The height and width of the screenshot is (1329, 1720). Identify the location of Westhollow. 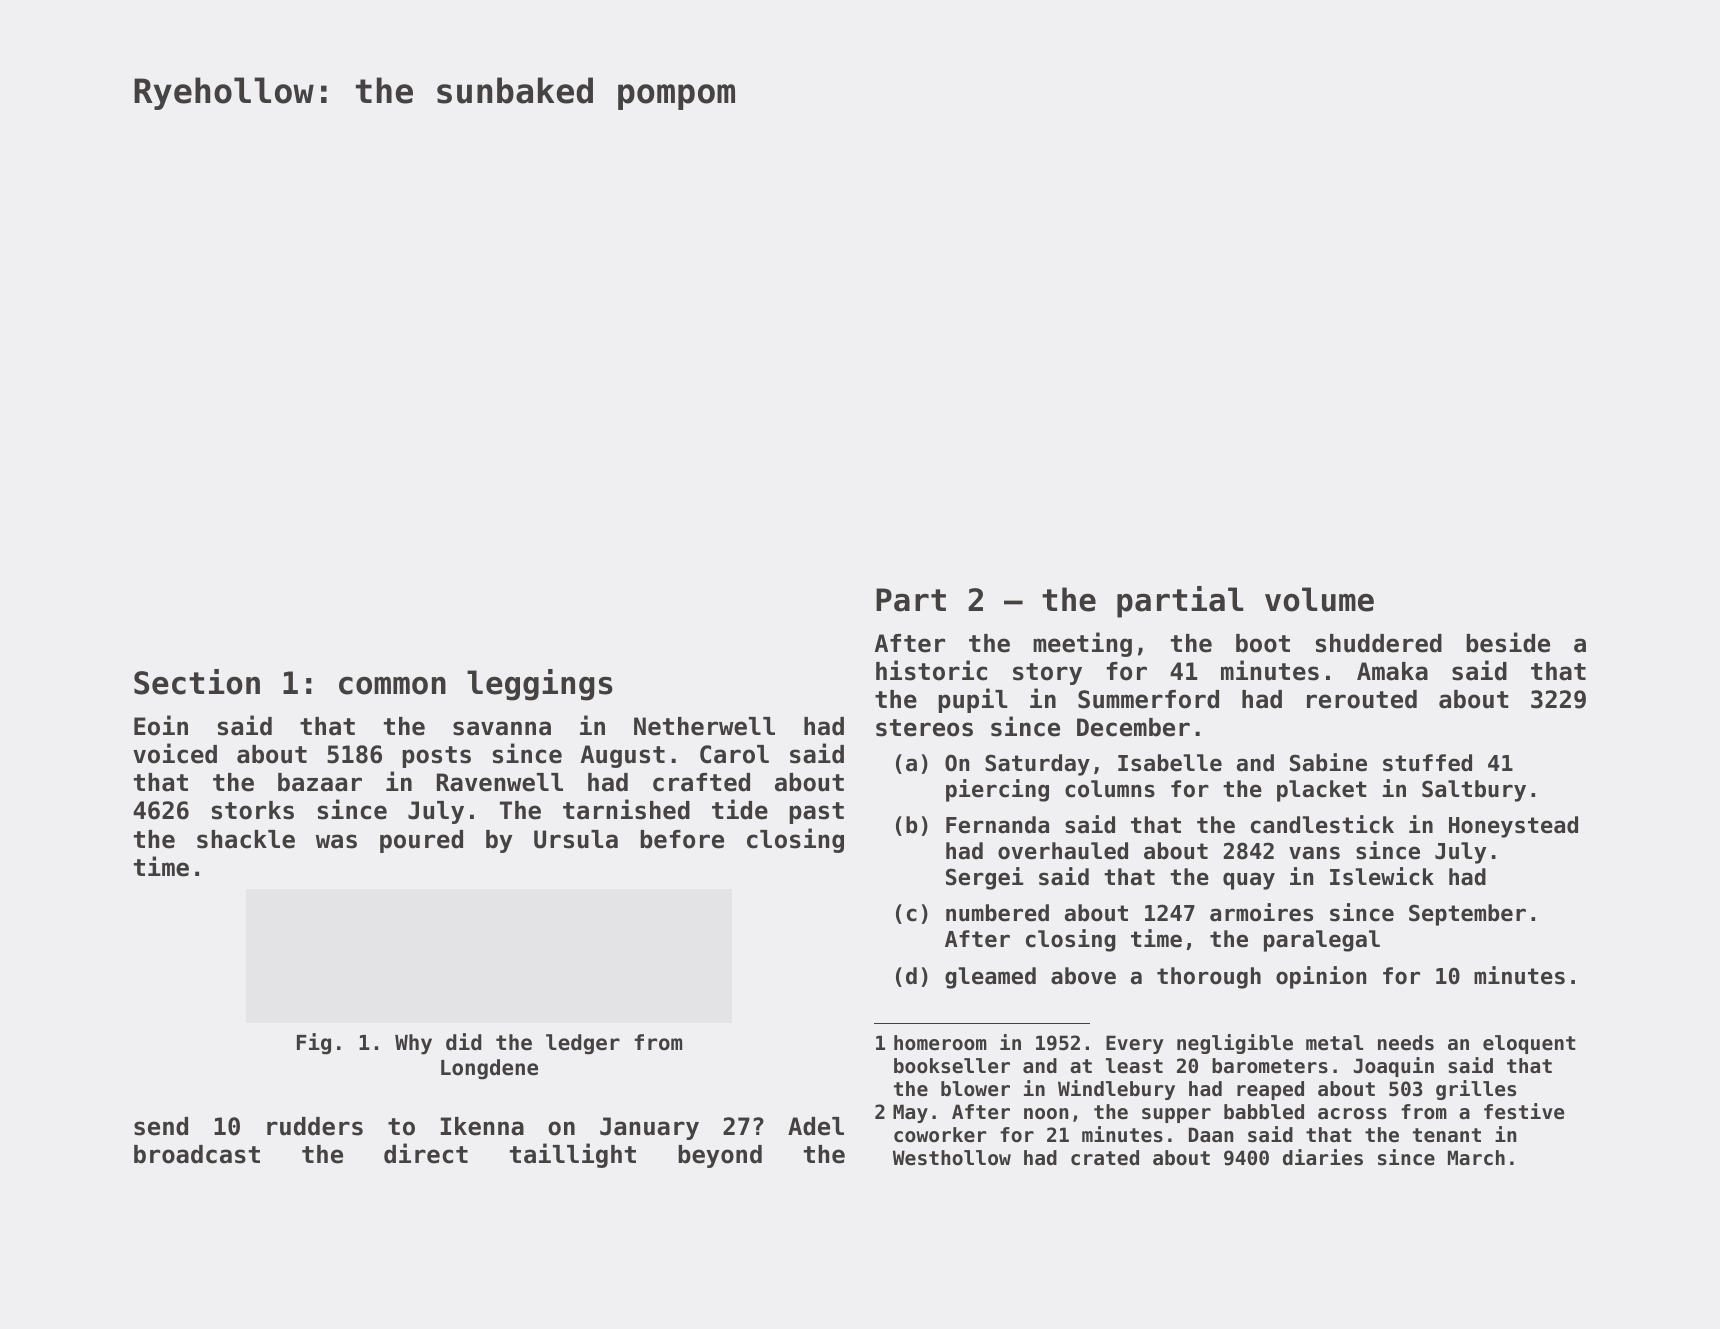
(952, 1158).
